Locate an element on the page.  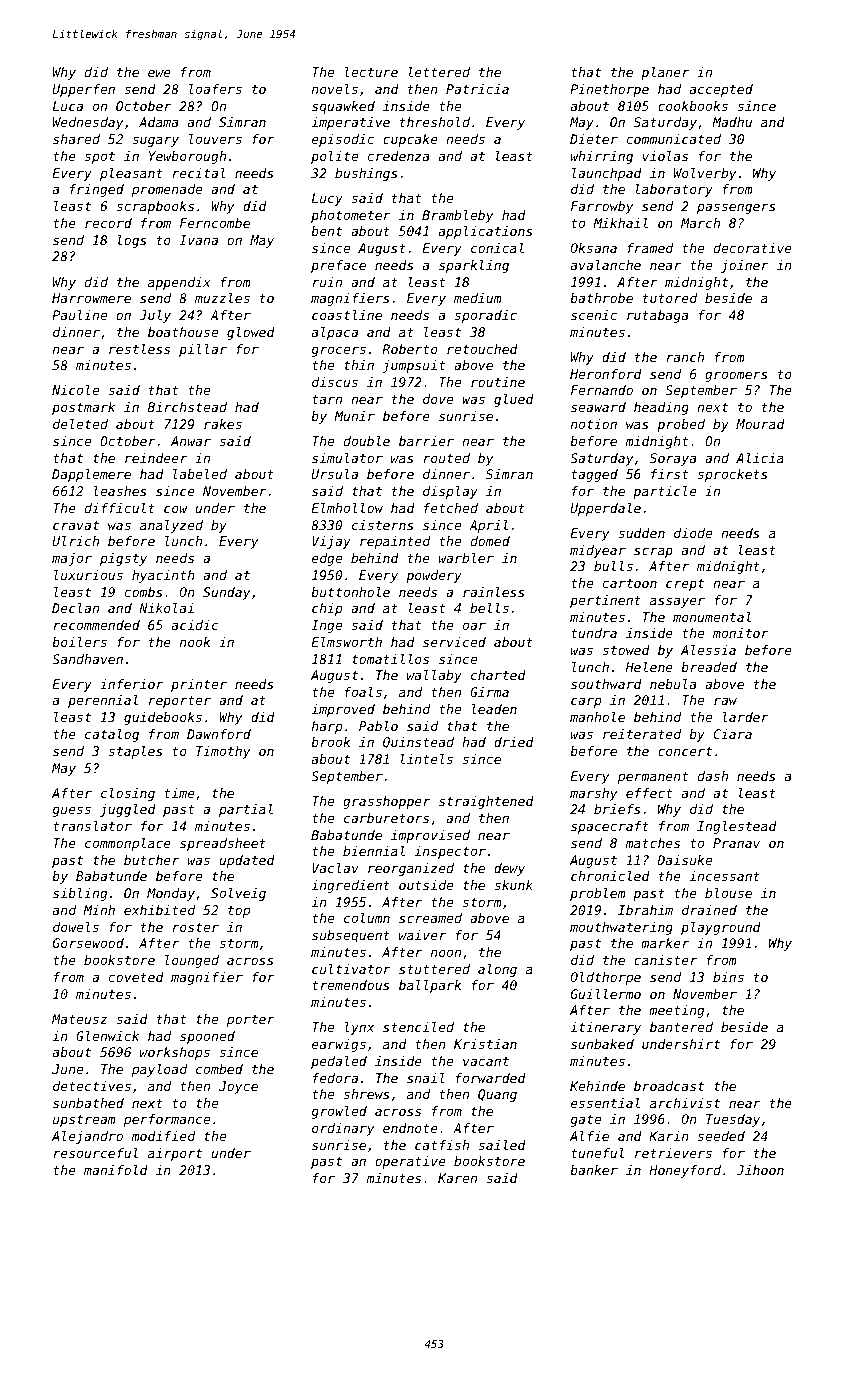
diode is located at coordinates (693, 533).
